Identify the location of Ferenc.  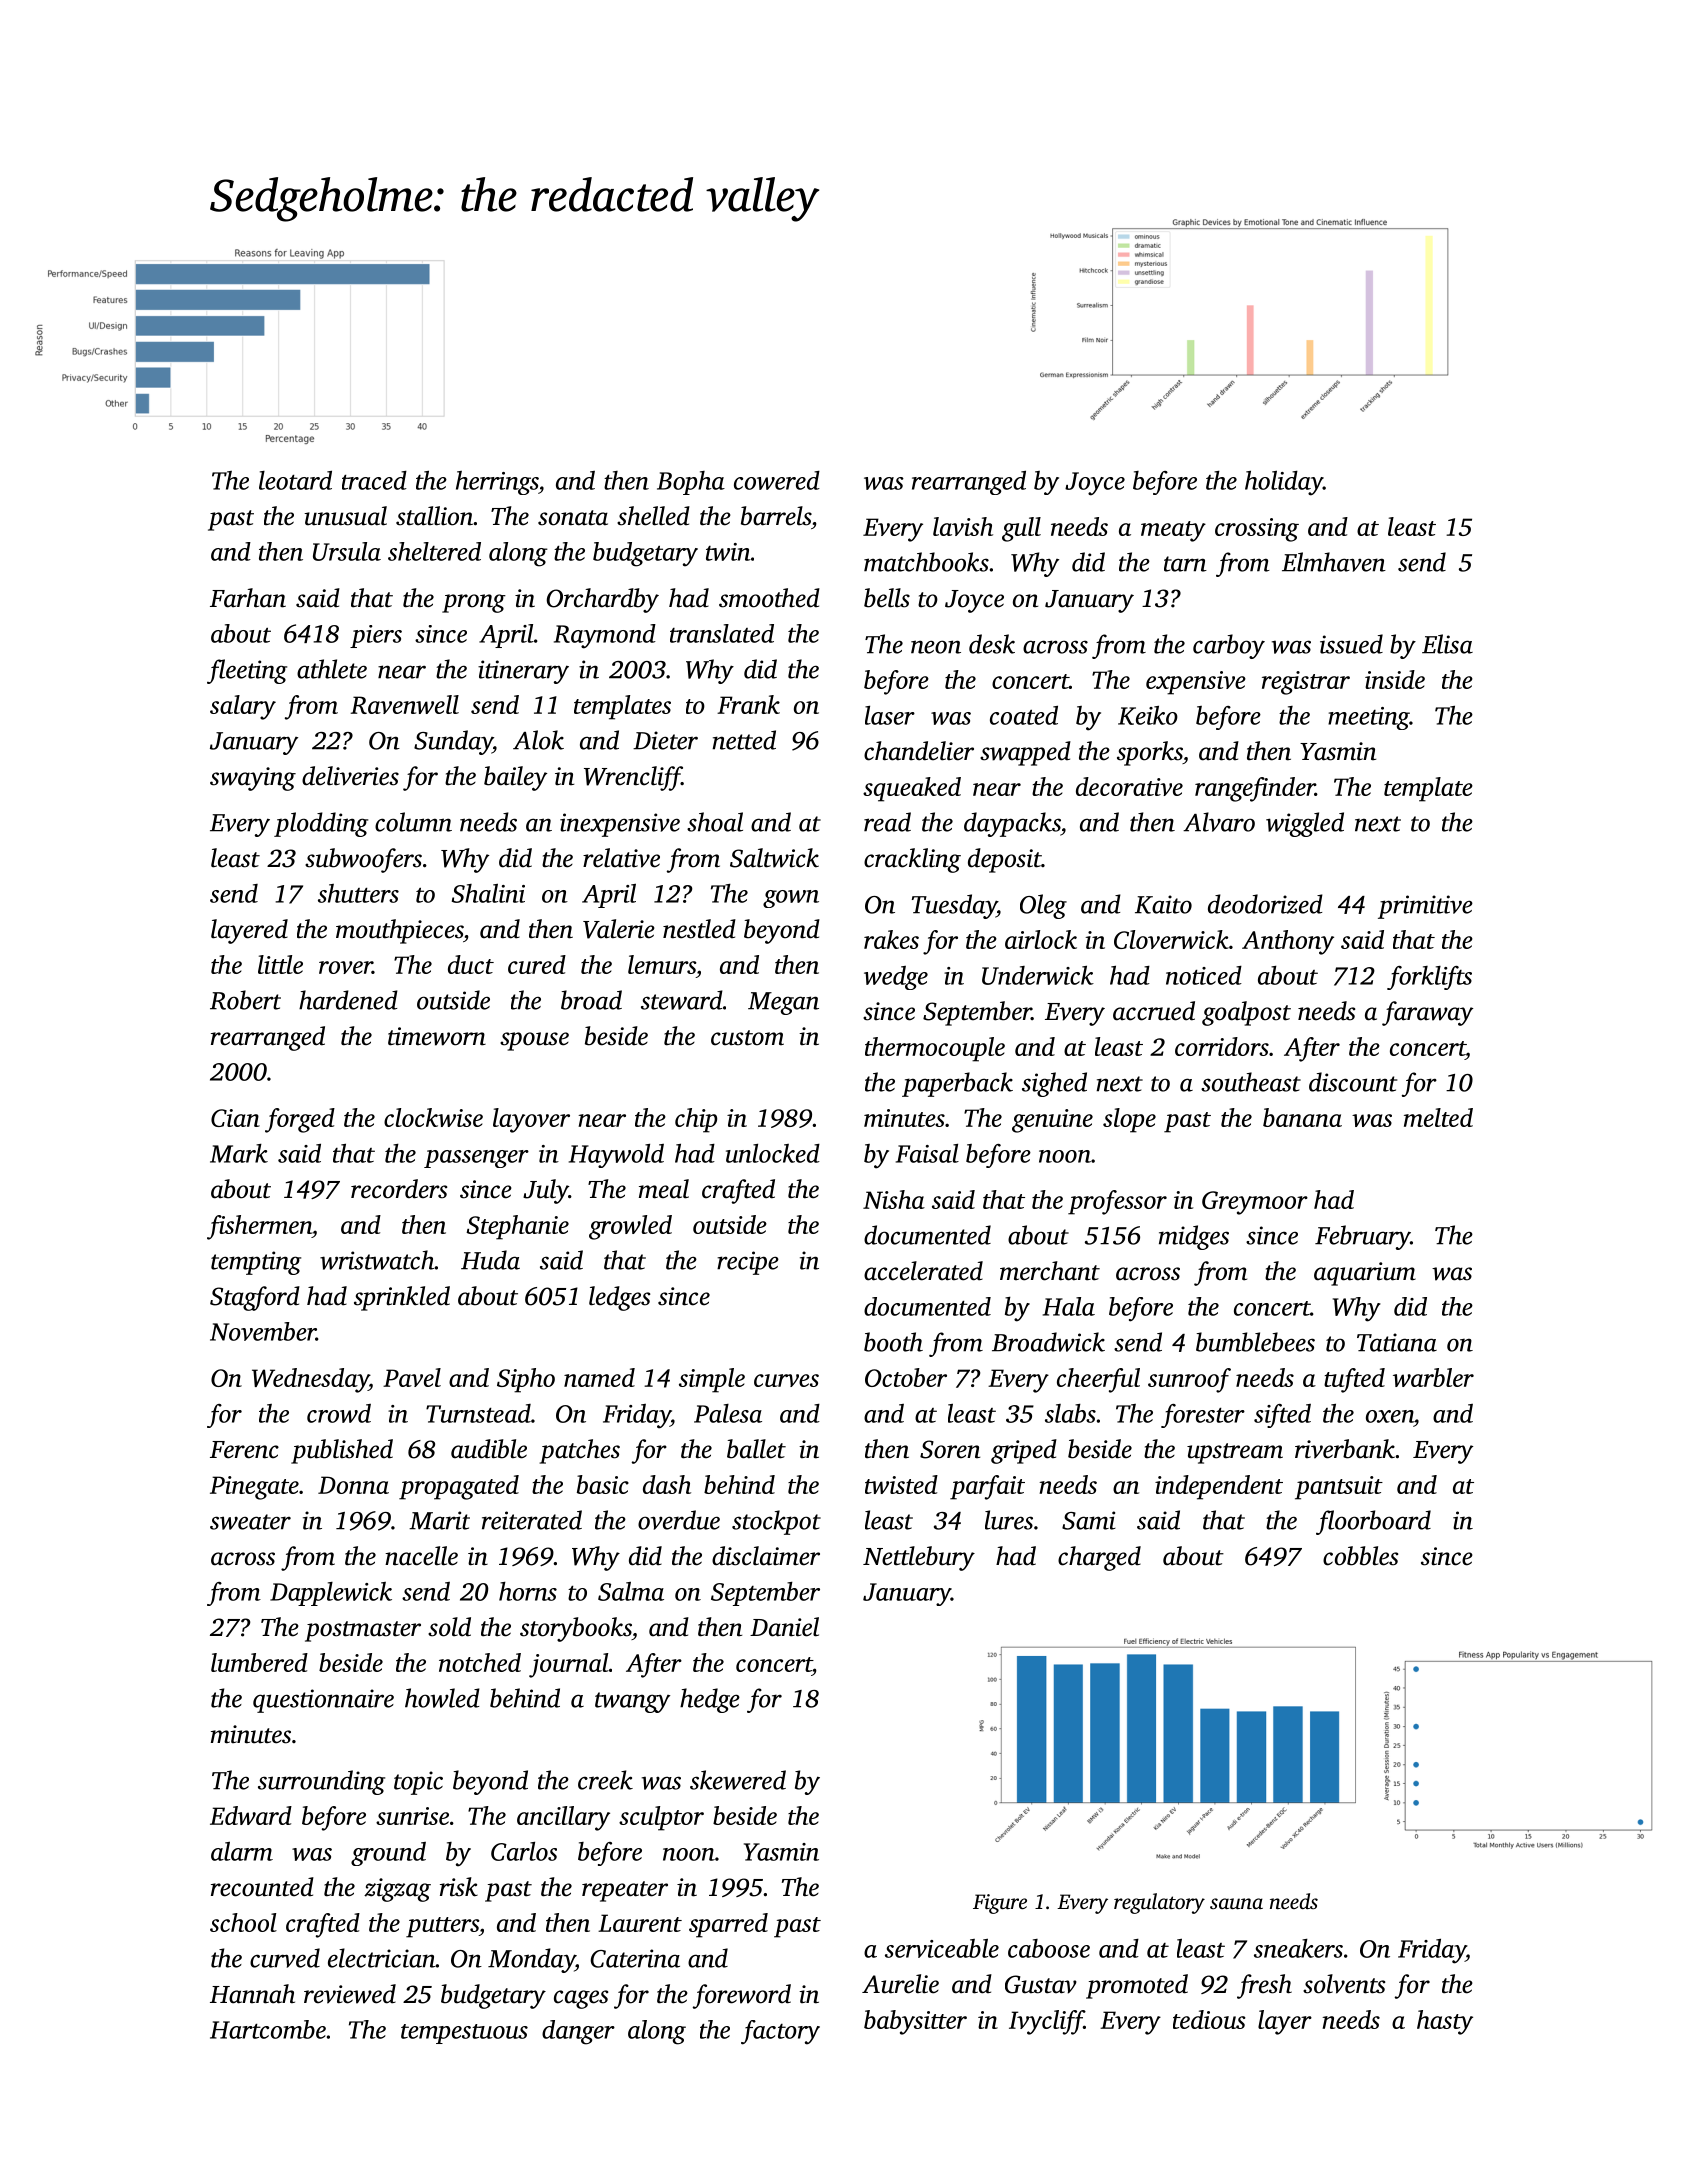
(244, 1450).
